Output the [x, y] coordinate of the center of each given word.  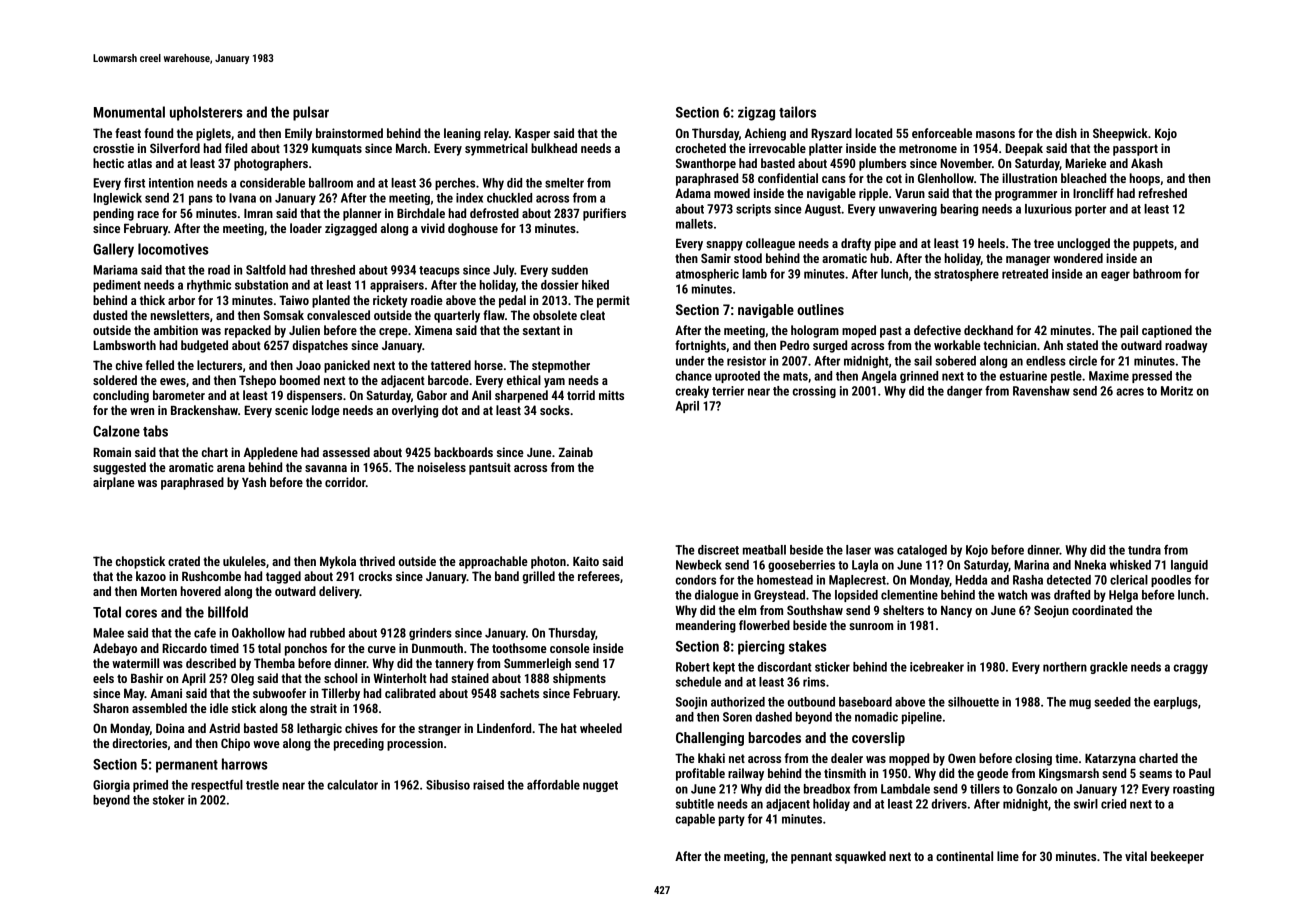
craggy [1191, 669]
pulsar [311, 113]
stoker [169, 800]
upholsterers [206, 113]
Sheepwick [1120, 134]
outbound [811, 702]
